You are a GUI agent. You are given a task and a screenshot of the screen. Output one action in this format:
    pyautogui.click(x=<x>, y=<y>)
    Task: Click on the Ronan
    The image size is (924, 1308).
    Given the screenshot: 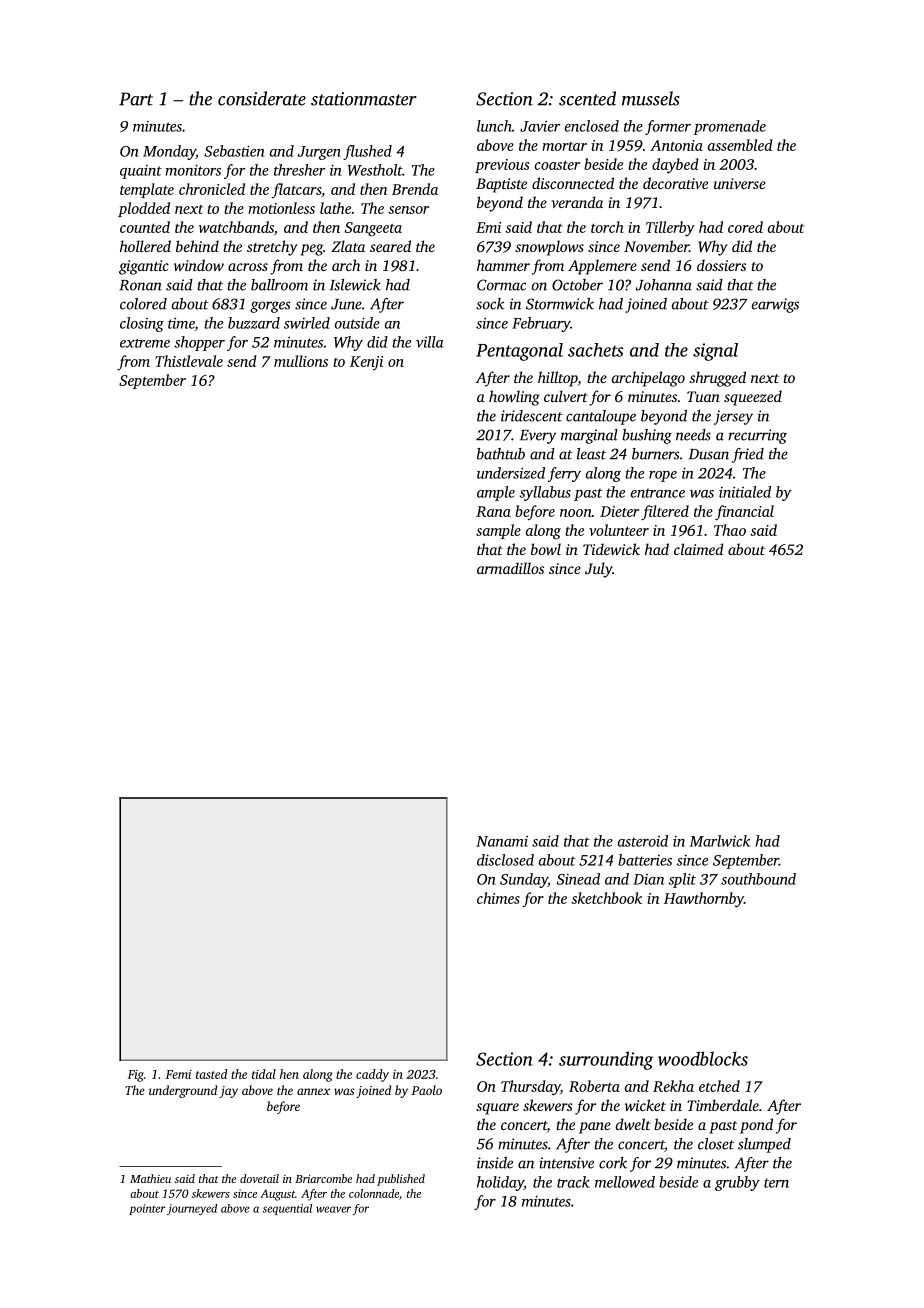 What is the action you would take?
    pyautogui.click(x=140, y=285)
